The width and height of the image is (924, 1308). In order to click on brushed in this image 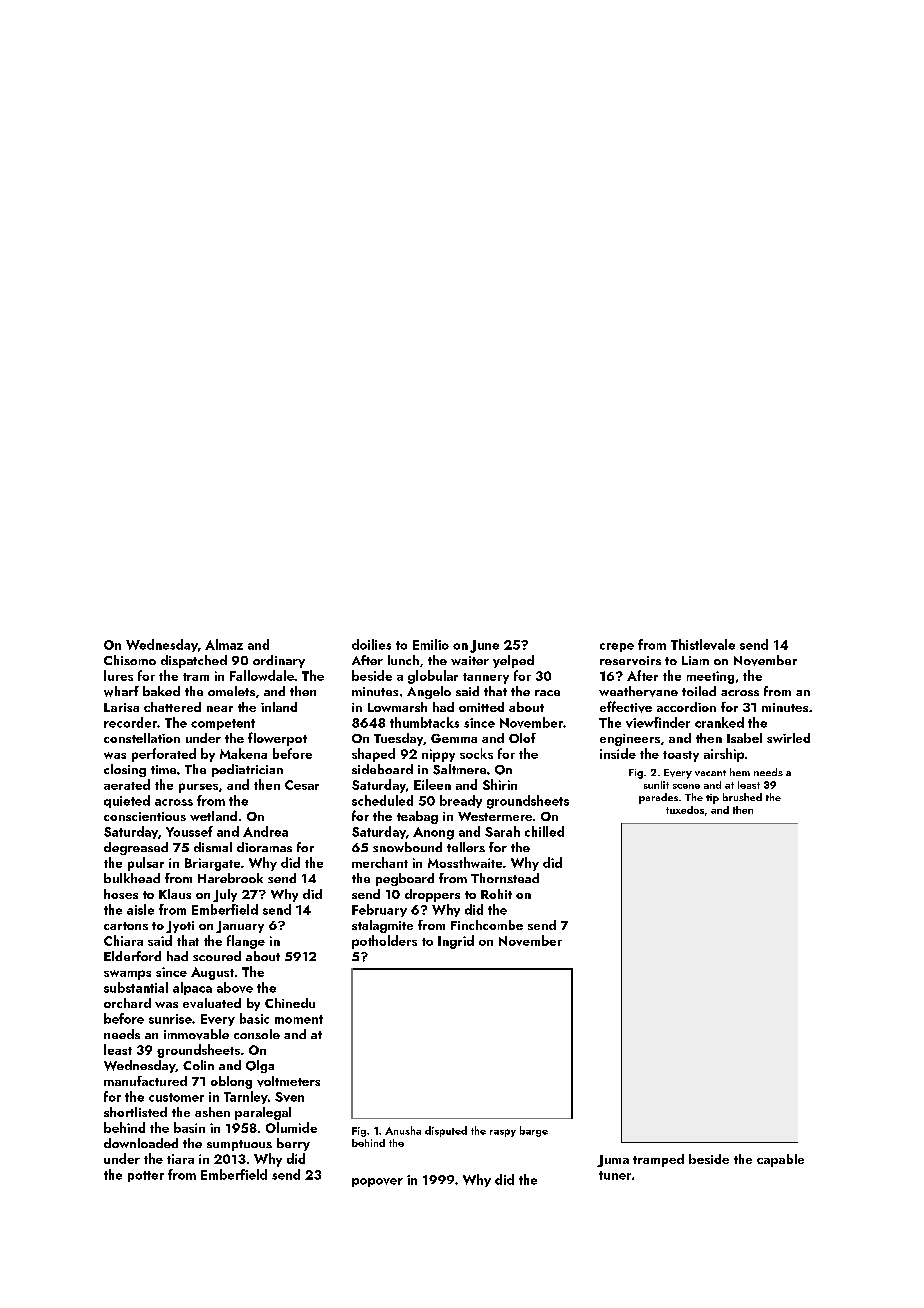, I will do `click(742, 797)`.
